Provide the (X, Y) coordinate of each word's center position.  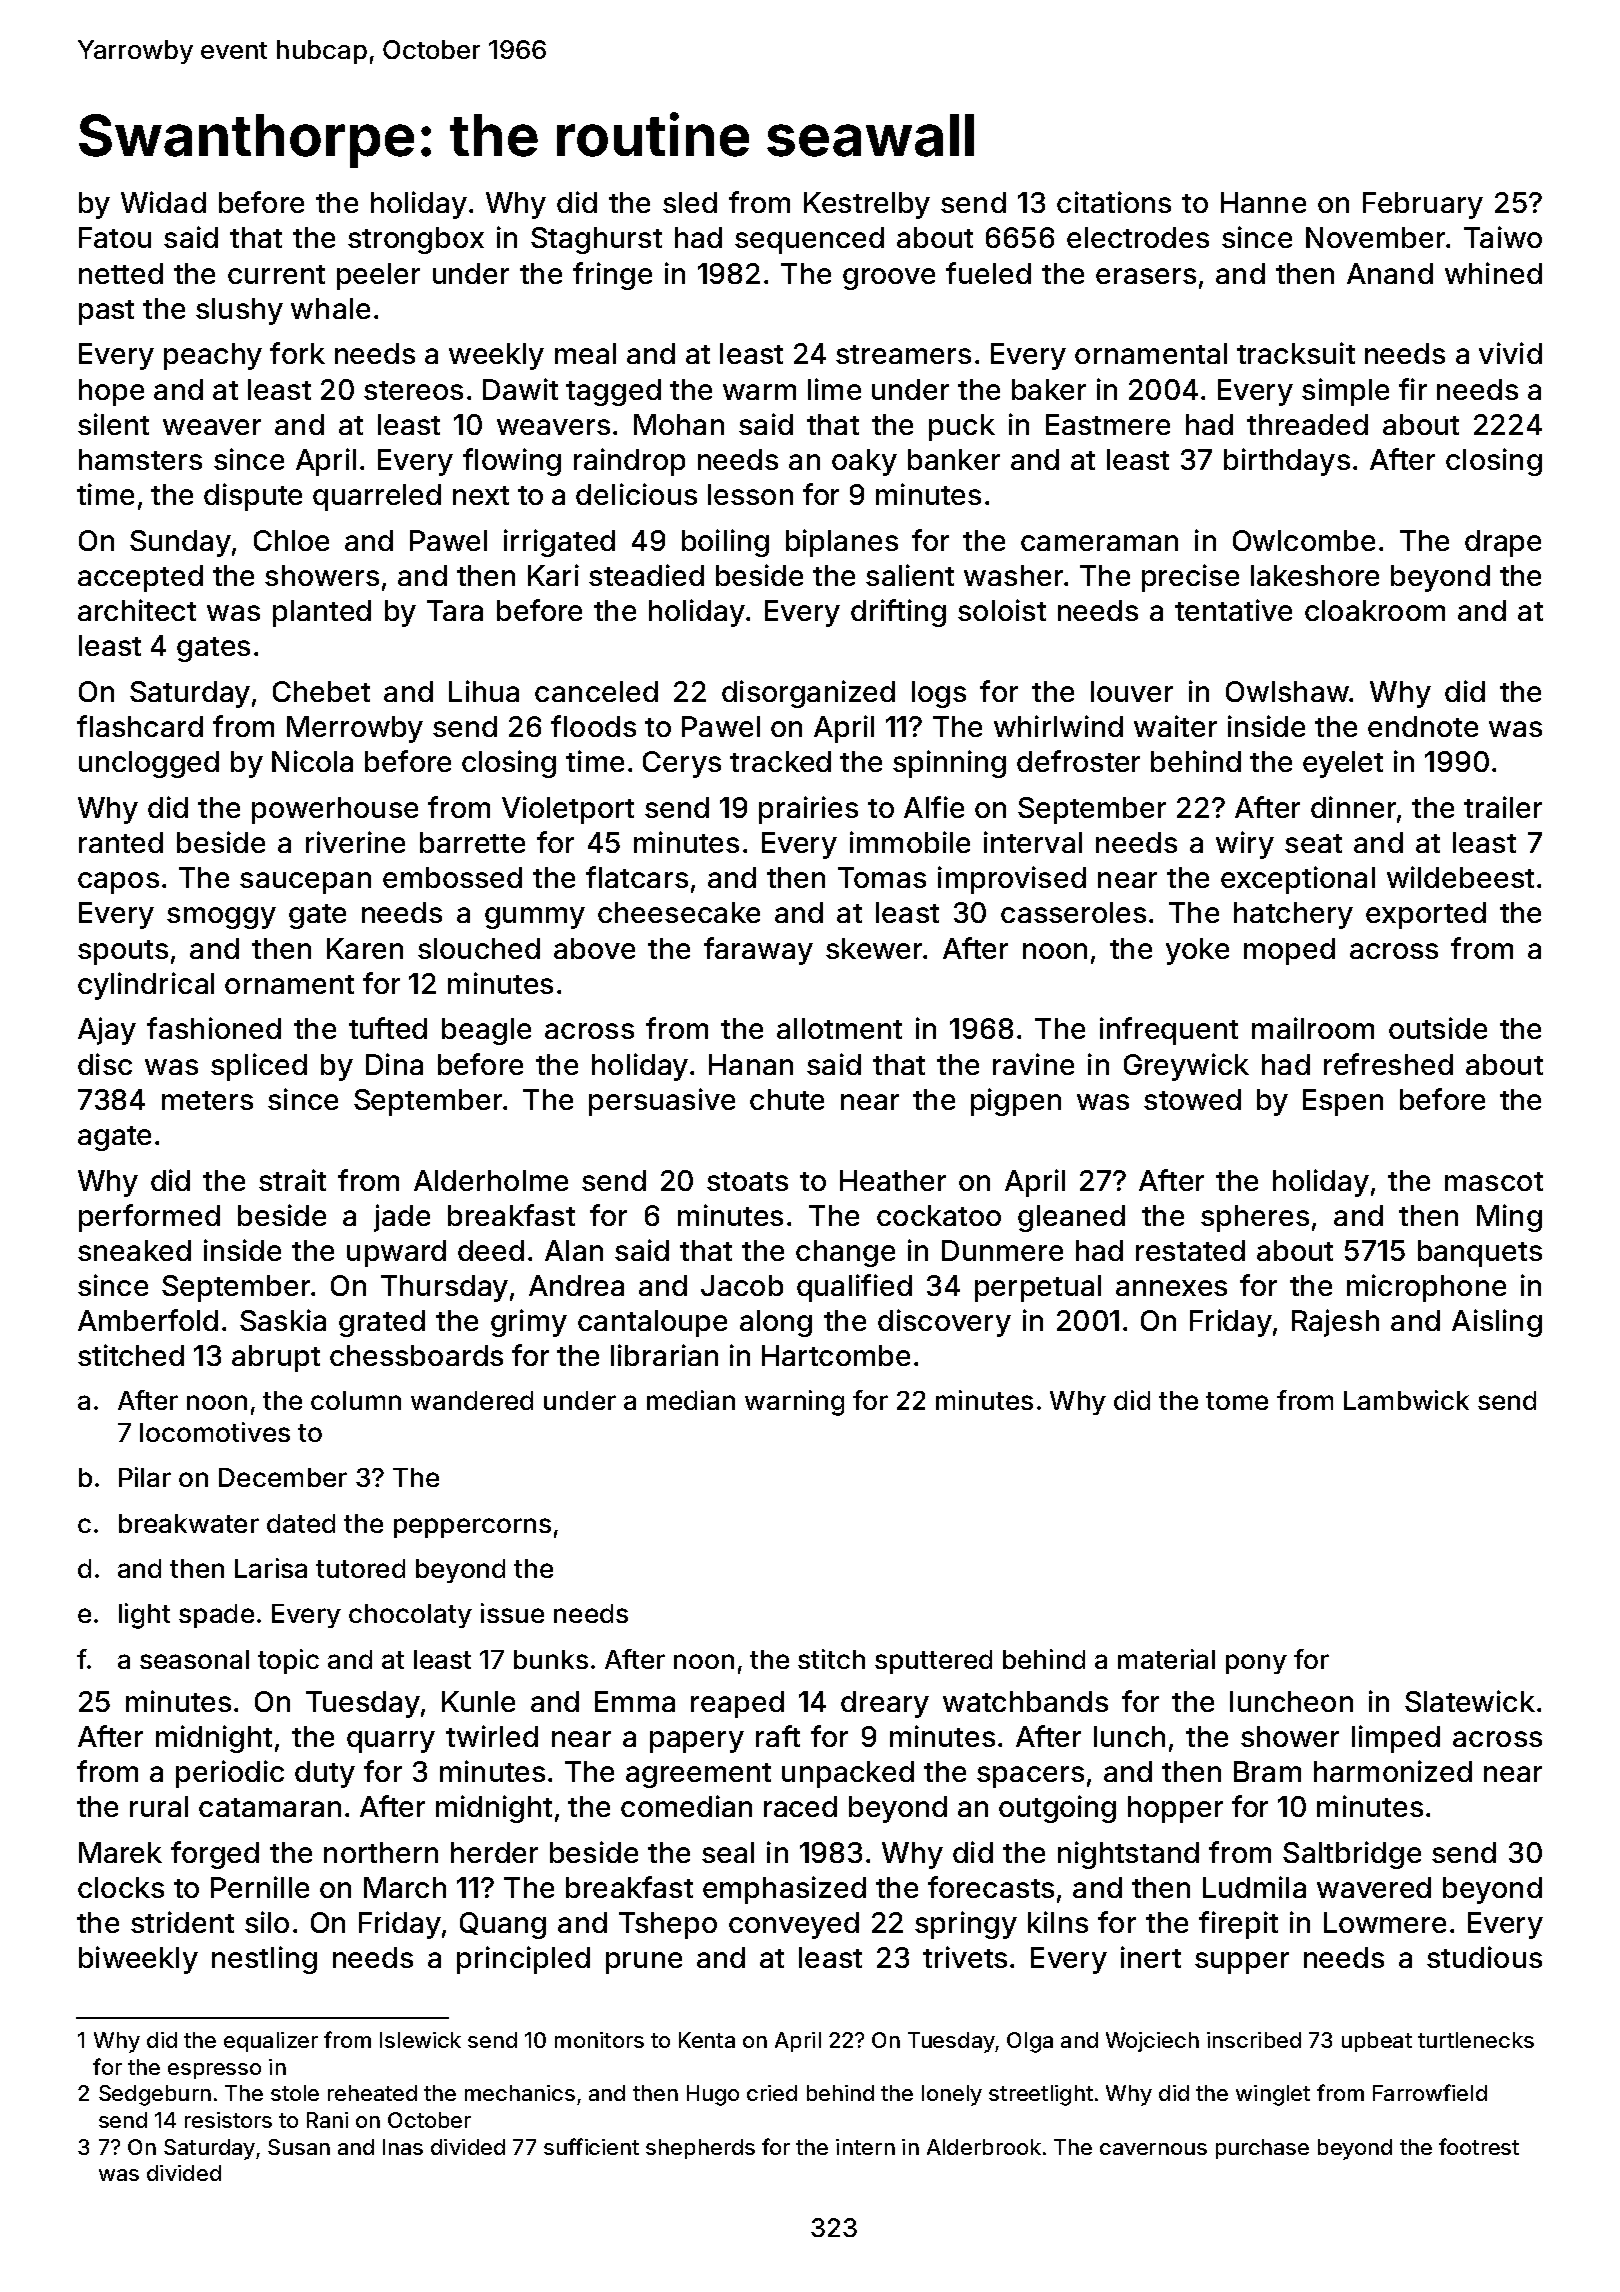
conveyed (794, 1925)
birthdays (1287, 462)
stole (295, 2093)
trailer (1503, 807)
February (1423, 205)
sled (690, 202)
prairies (808, 810)
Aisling (1497, 1323)
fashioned (214, 1028)
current (276, 274)
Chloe (291, 540)
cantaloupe (652, 1323)
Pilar (145, 1477)
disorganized (808, 694)
